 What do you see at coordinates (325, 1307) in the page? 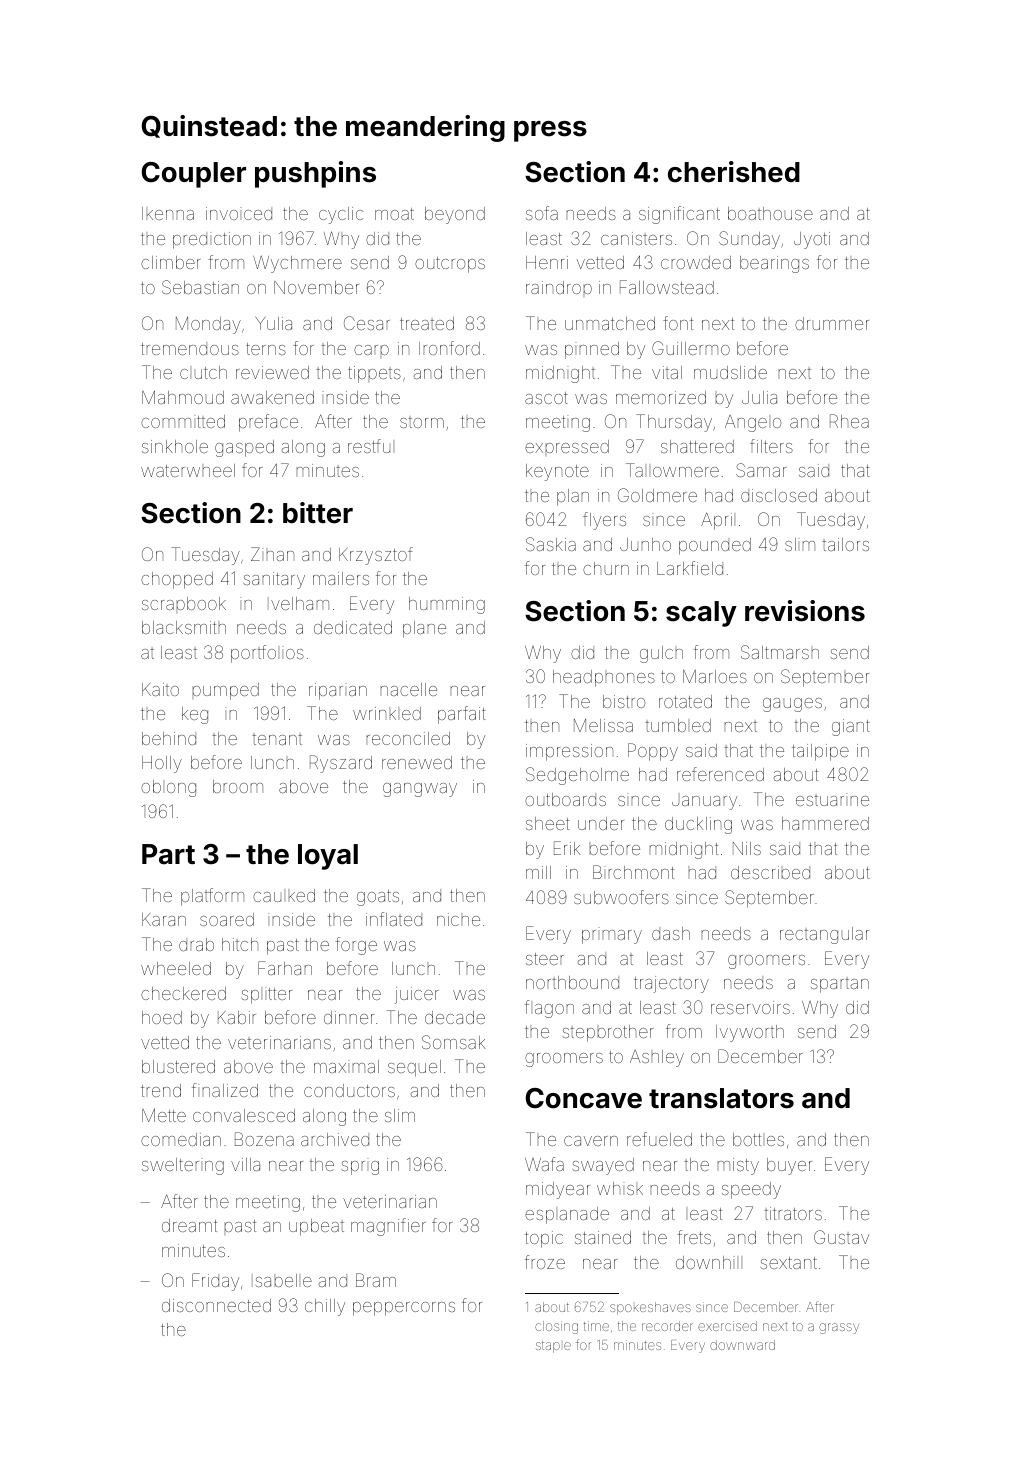
I see `chilly` at bounding box center [325, 1307].
